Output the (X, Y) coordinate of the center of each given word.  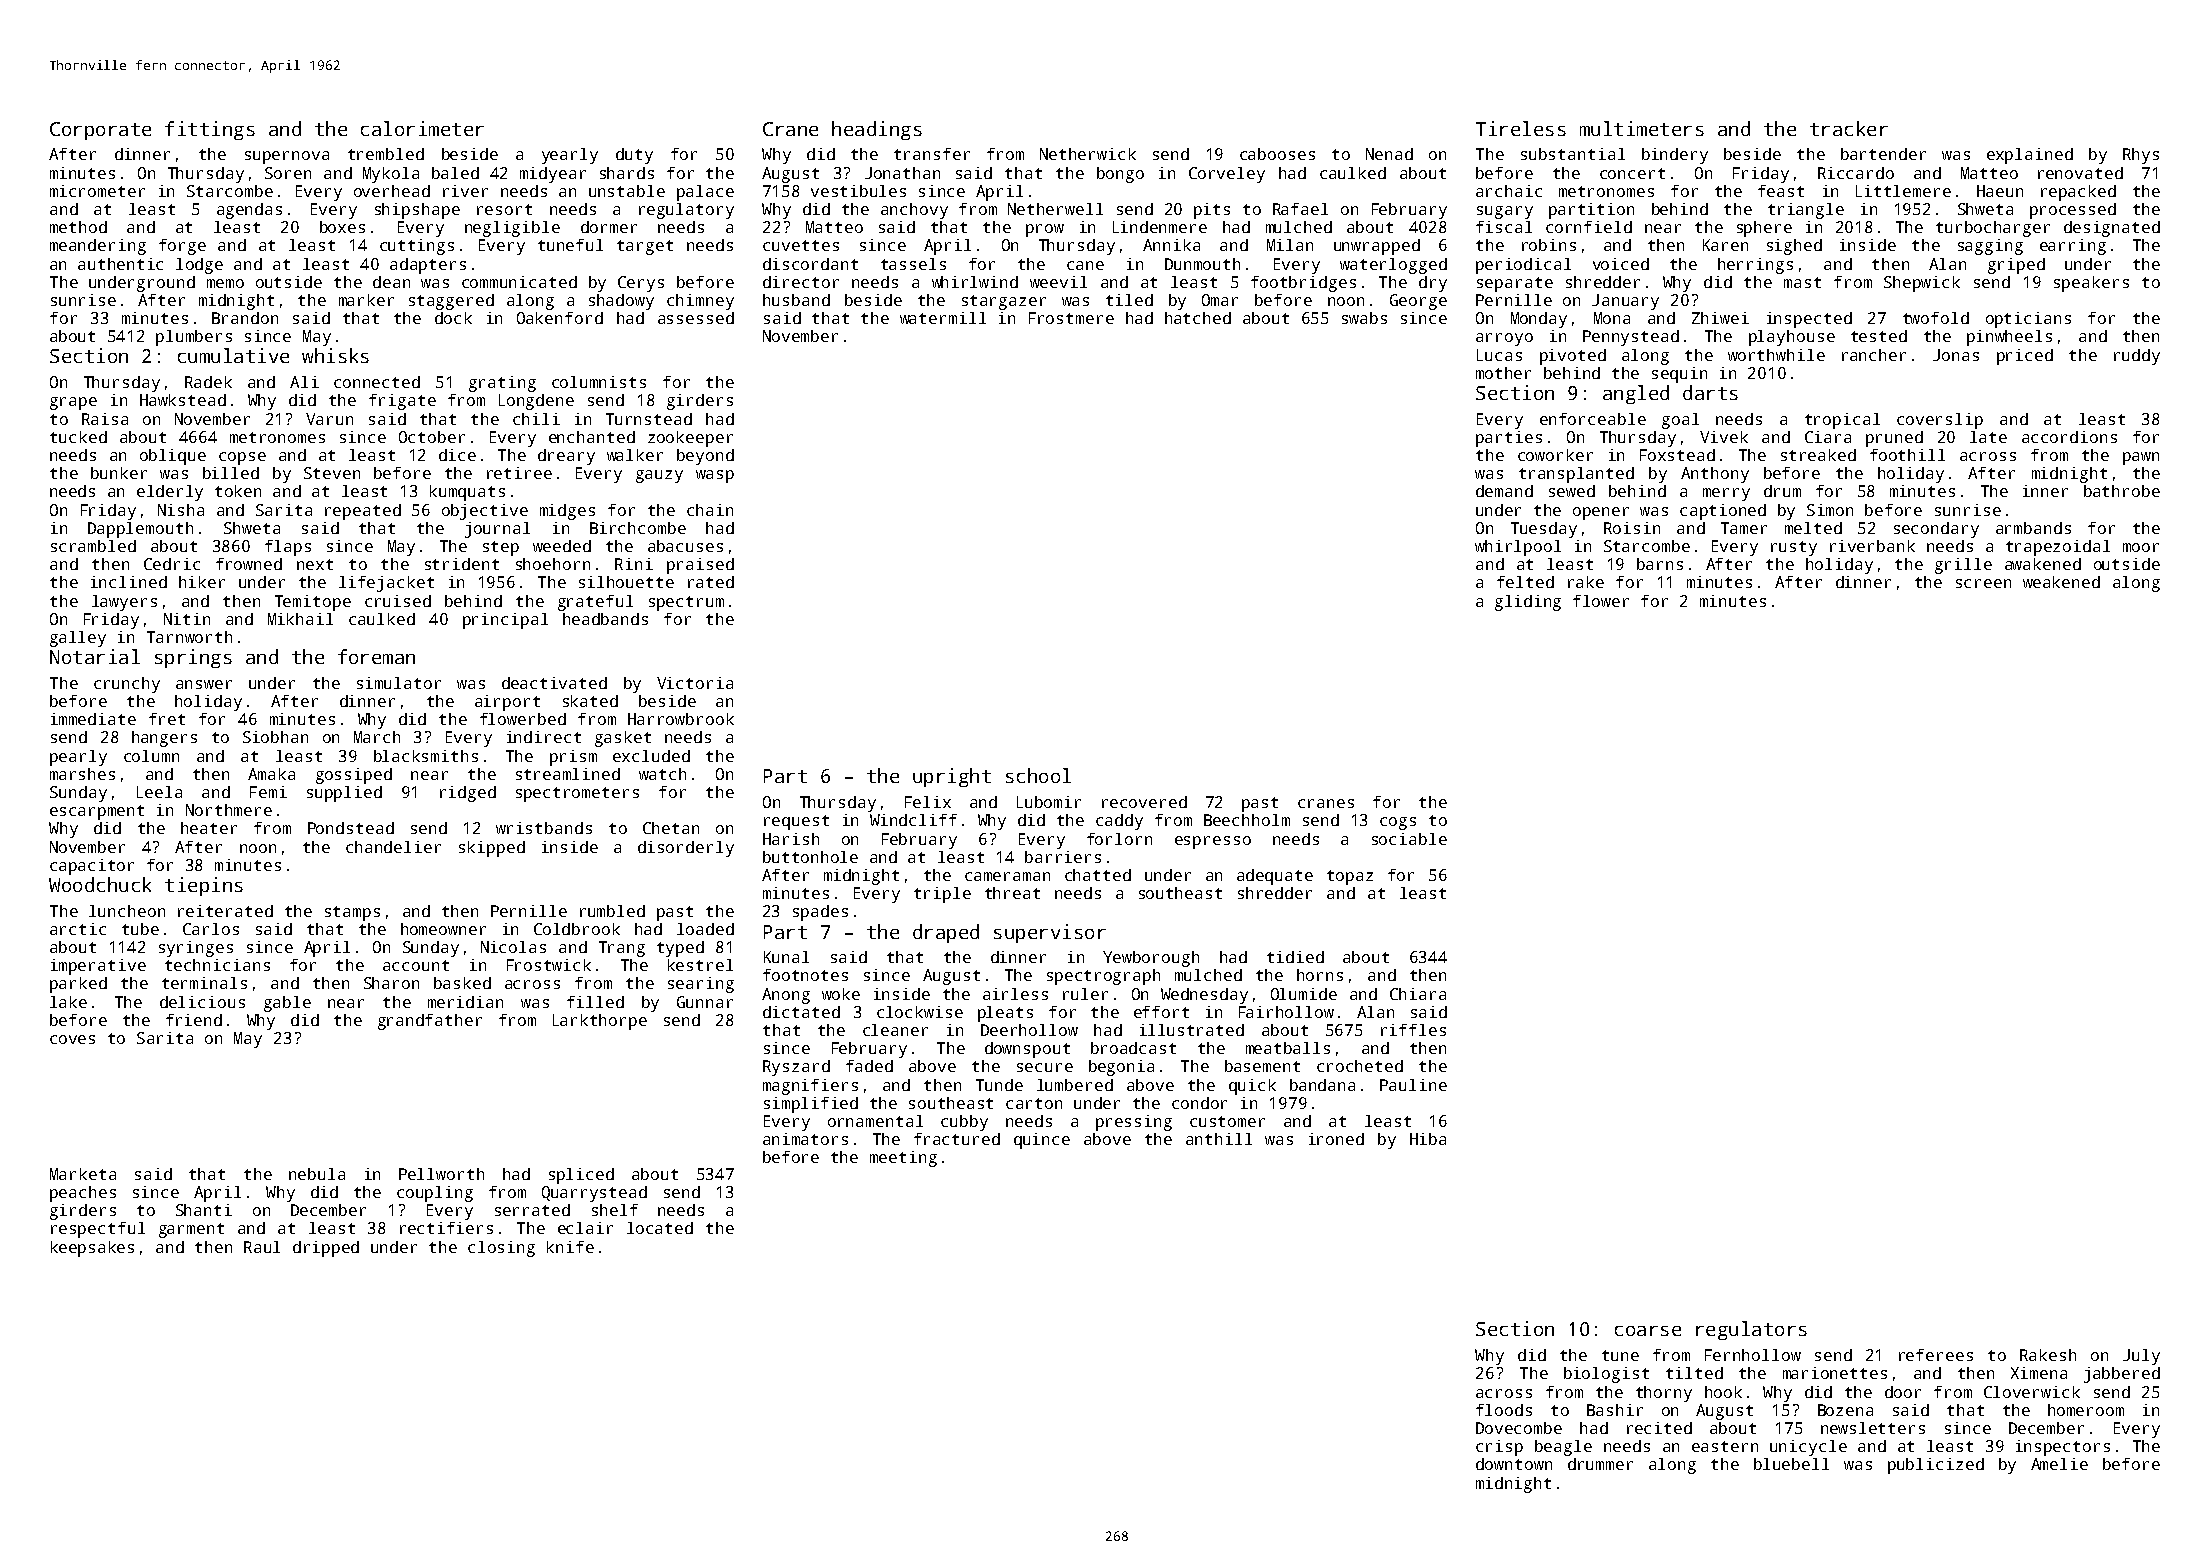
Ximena (2039, 1373)
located (660, 1228)
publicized (1936, 1466)
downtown (1514, 1464)
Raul (262, 1247)
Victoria (695, 683)
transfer (932, 154)
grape (73, 403)
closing (501, 1249)
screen (1983, 583)
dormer (609, 227)
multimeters (1642, 128)
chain (710, 510)
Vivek (1724, 437)
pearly (78, 758)
